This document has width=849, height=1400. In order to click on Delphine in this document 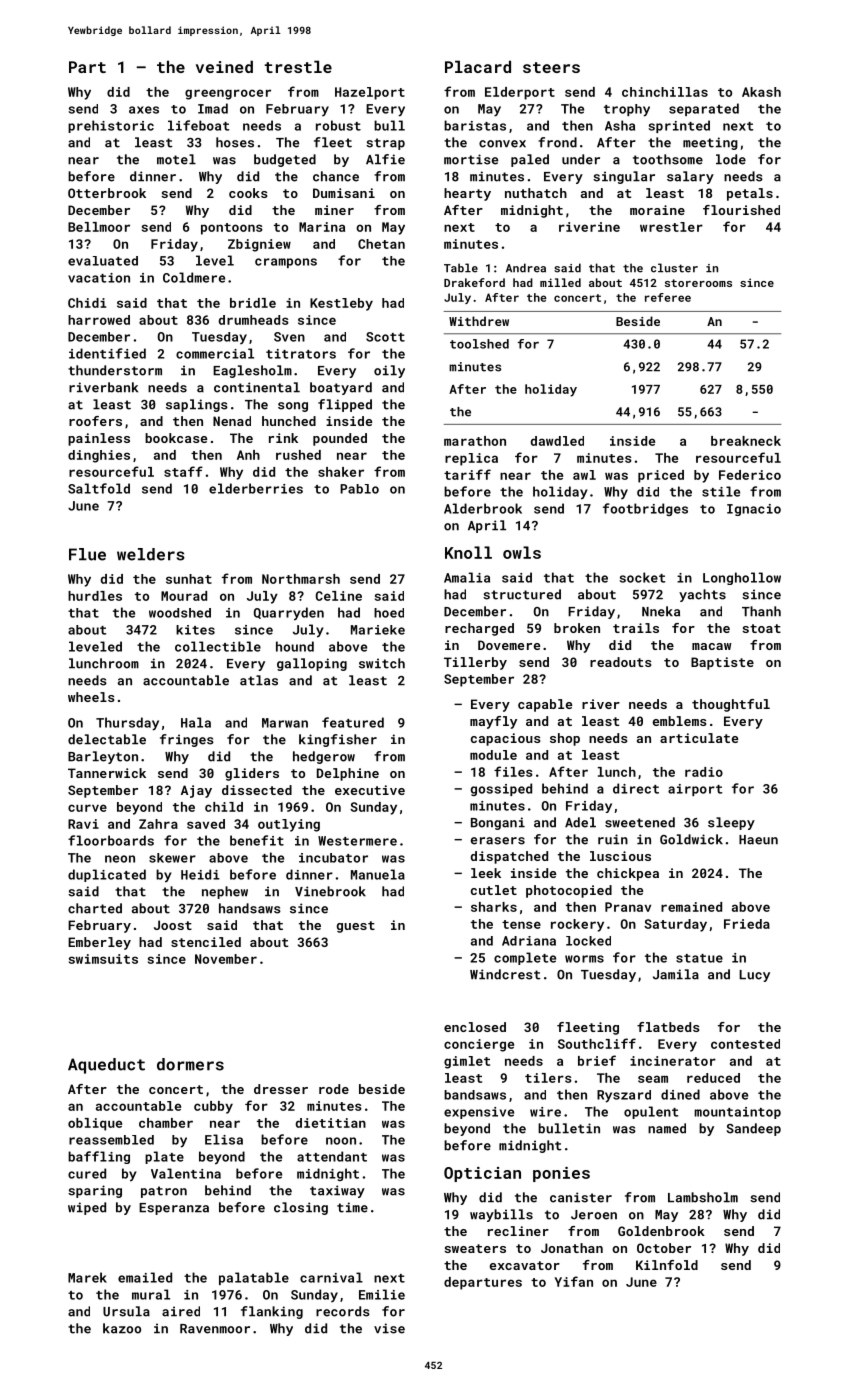, I will do `click(348, 774)`.
